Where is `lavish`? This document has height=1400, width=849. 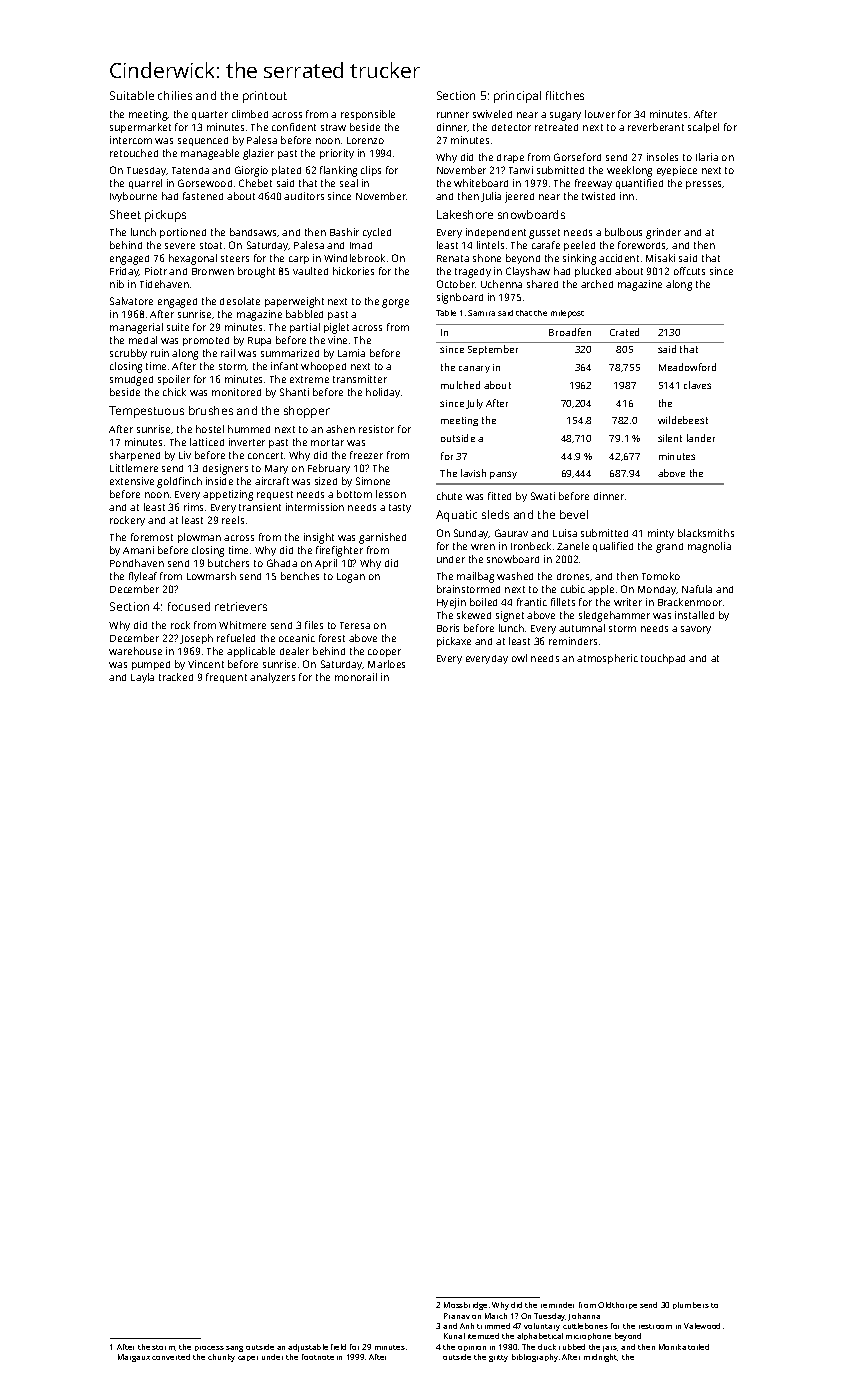 lavish is located at coordinates (473, 473).
